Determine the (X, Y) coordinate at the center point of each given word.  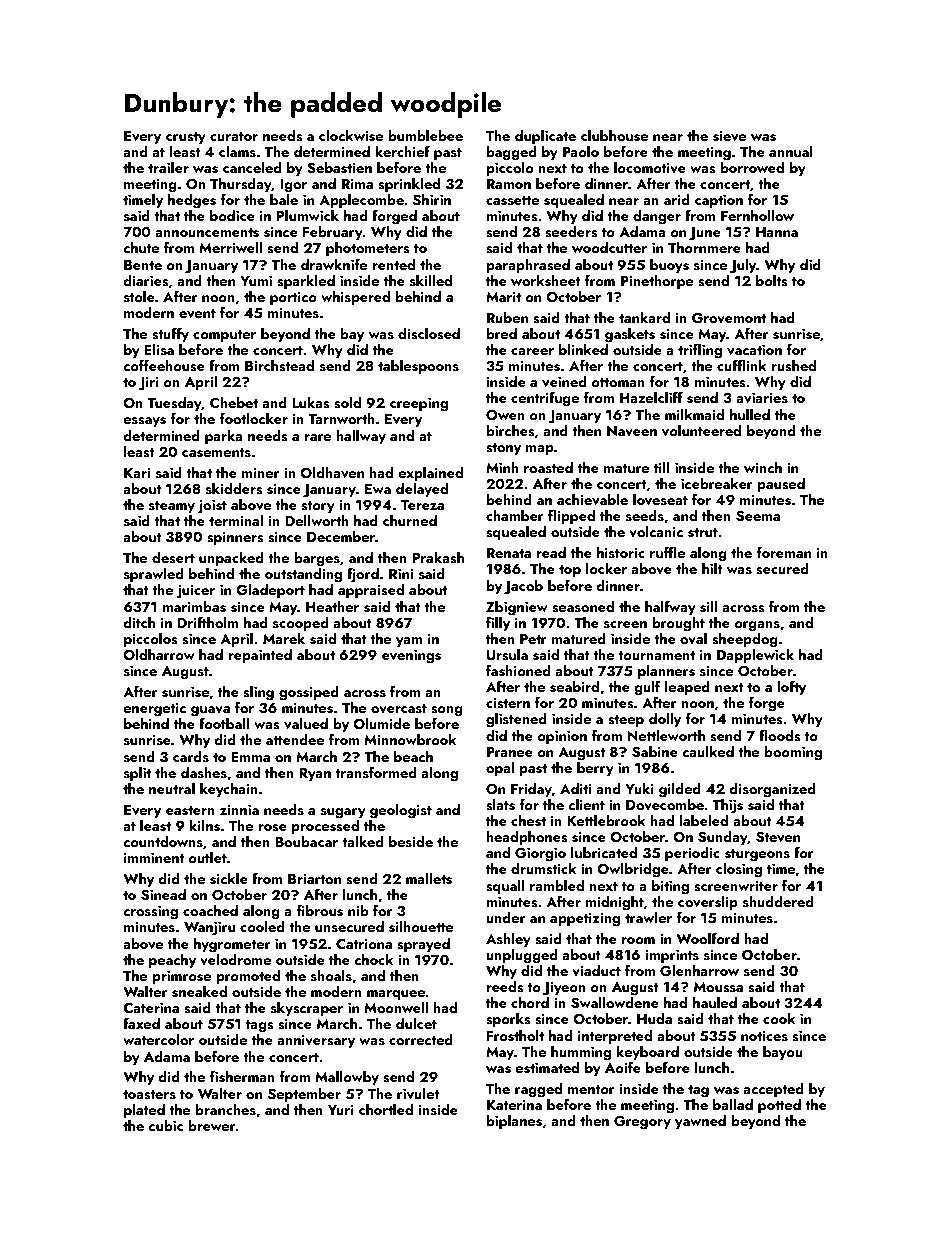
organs (757, 626)
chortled (386, 1109)
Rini (401, 574)
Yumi (256, 281)
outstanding (303, 575)
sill (709, 606)
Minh (502, 467)
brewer (212, 1125)
